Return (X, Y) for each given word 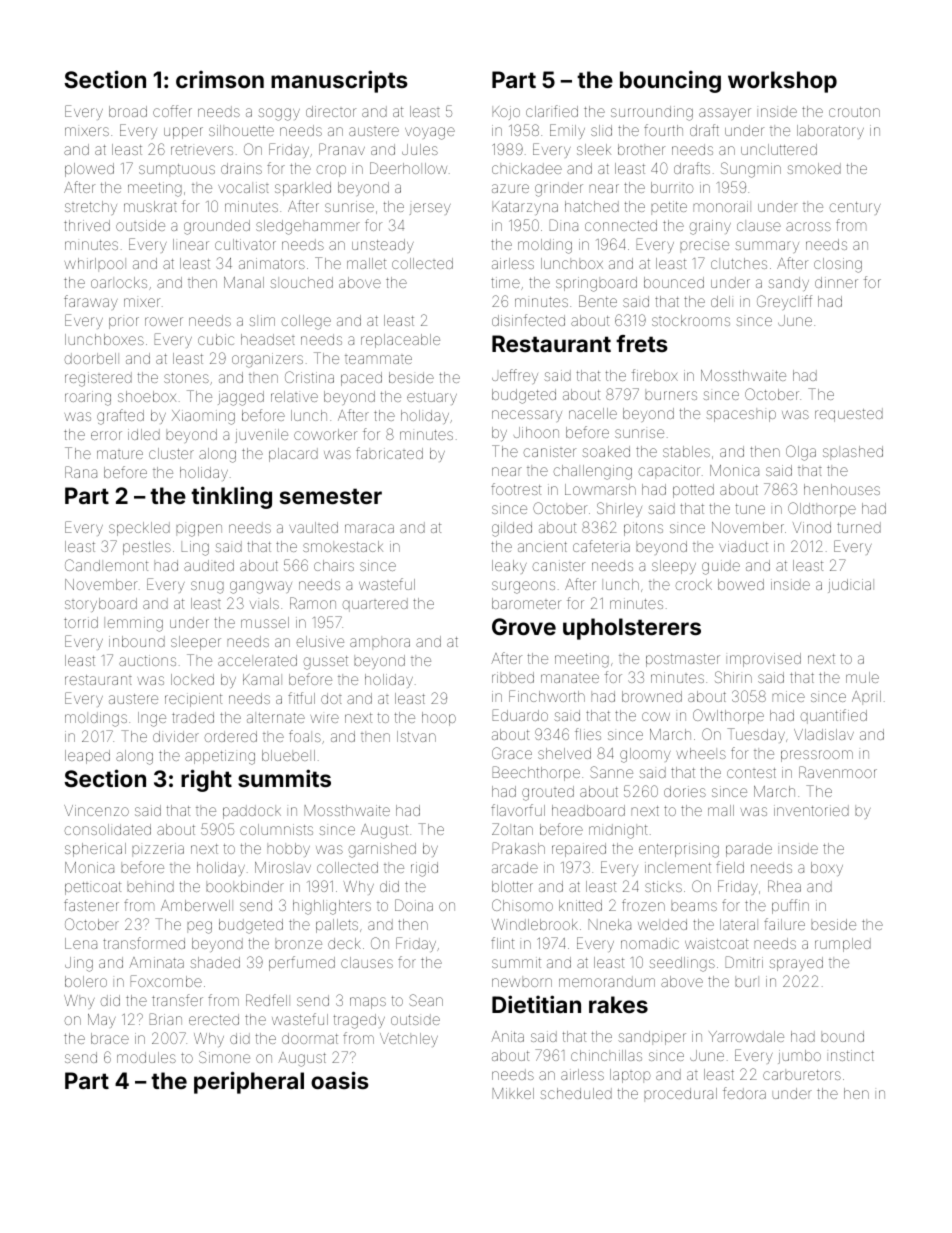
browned (652, 696)
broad (128, 111)
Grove (524, 626)
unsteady (383, 246)
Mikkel (513, 1093)
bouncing (670, 81)
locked (192, 679)
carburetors (802, 1074)
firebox (655, 375)
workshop (782, 82)
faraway (91, 302)
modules (146, 1057)
